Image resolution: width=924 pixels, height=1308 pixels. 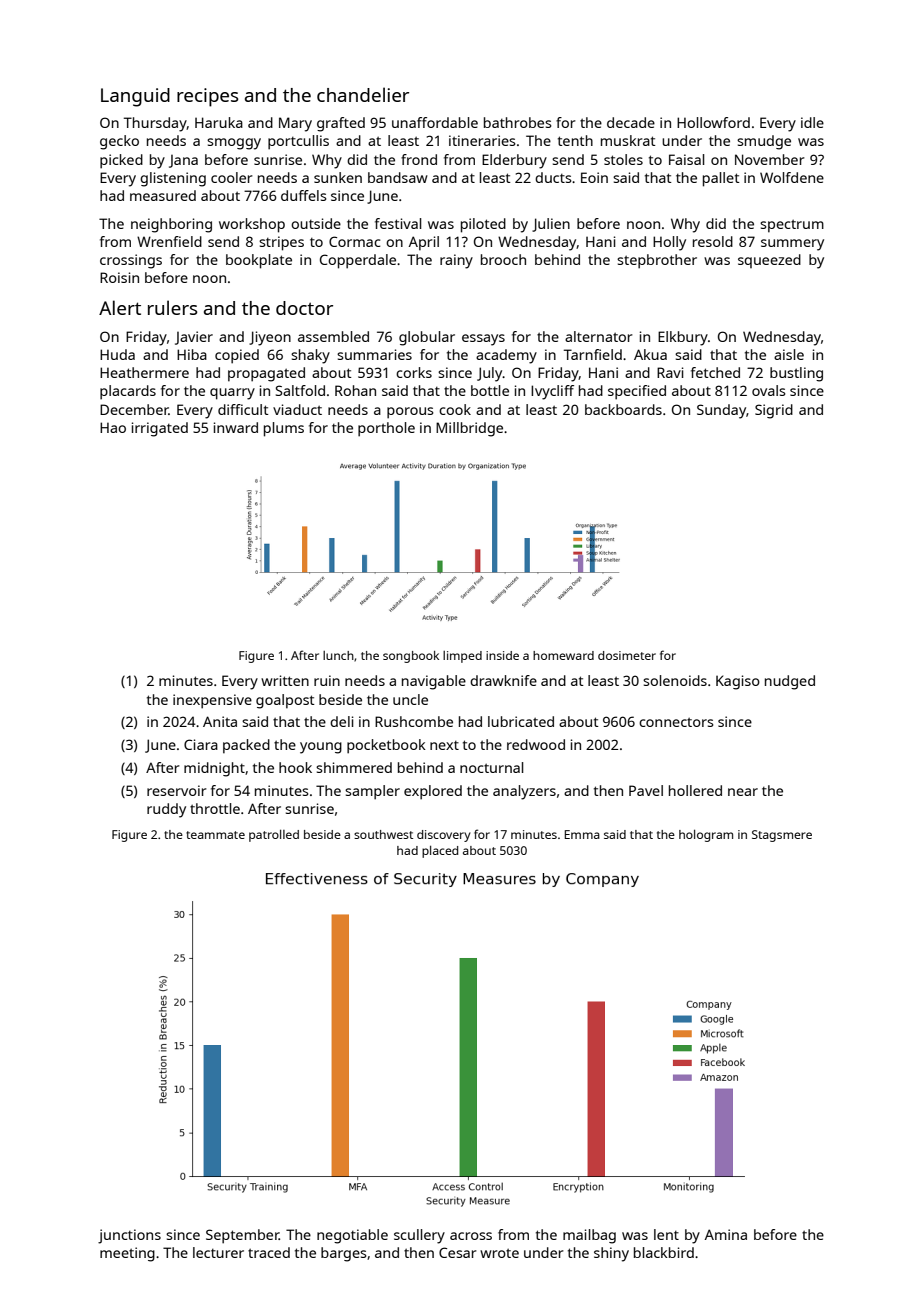 What do you see at coordinates (113, 427) in the document?
I see `Hao` at bounding box center [113, 427].
